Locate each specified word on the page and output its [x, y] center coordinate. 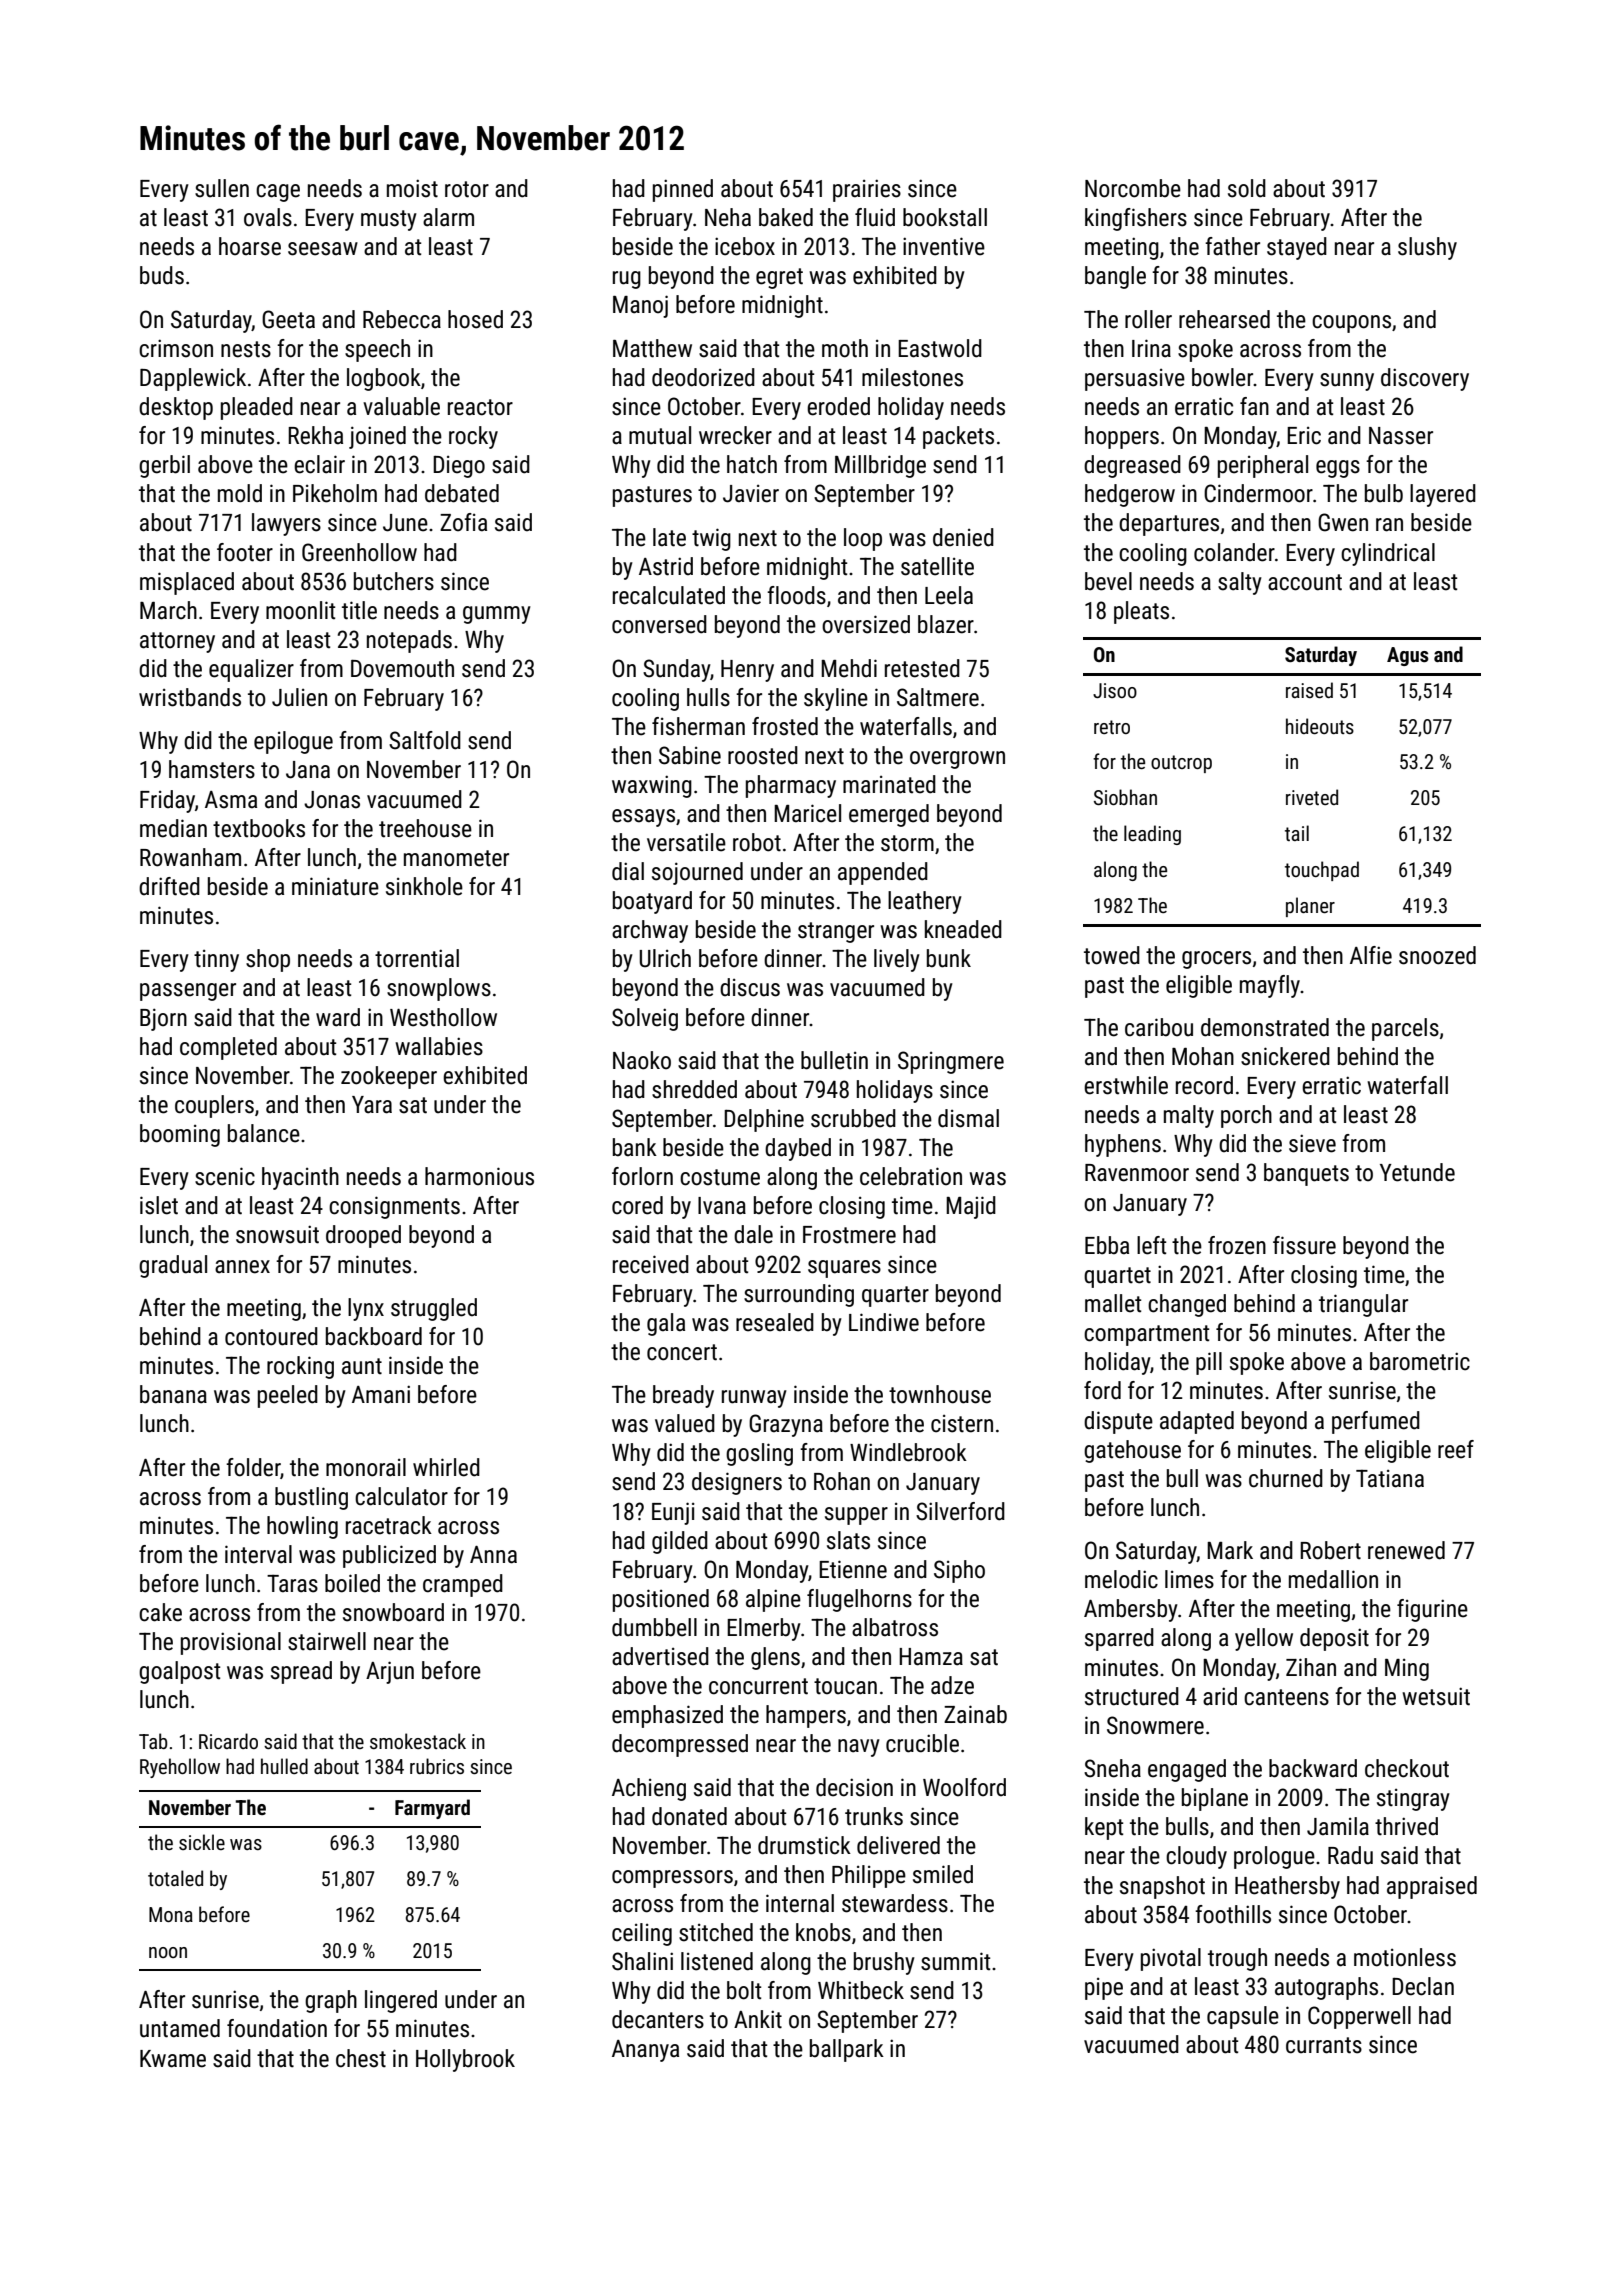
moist [412, 188]
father [1232, 246]
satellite [937, 566]
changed [1187, 1305]
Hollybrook [465, 2060]
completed [228, 1048]
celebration [911, 1176]
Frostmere [849, 1235]
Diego [459, 466]
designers [737, 1483]
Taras [292, 1583]
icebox [745, 246]
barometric [1420, 1361]
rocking [300, 1367]
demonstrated [1265, 1027]
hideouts [1320, 726]
